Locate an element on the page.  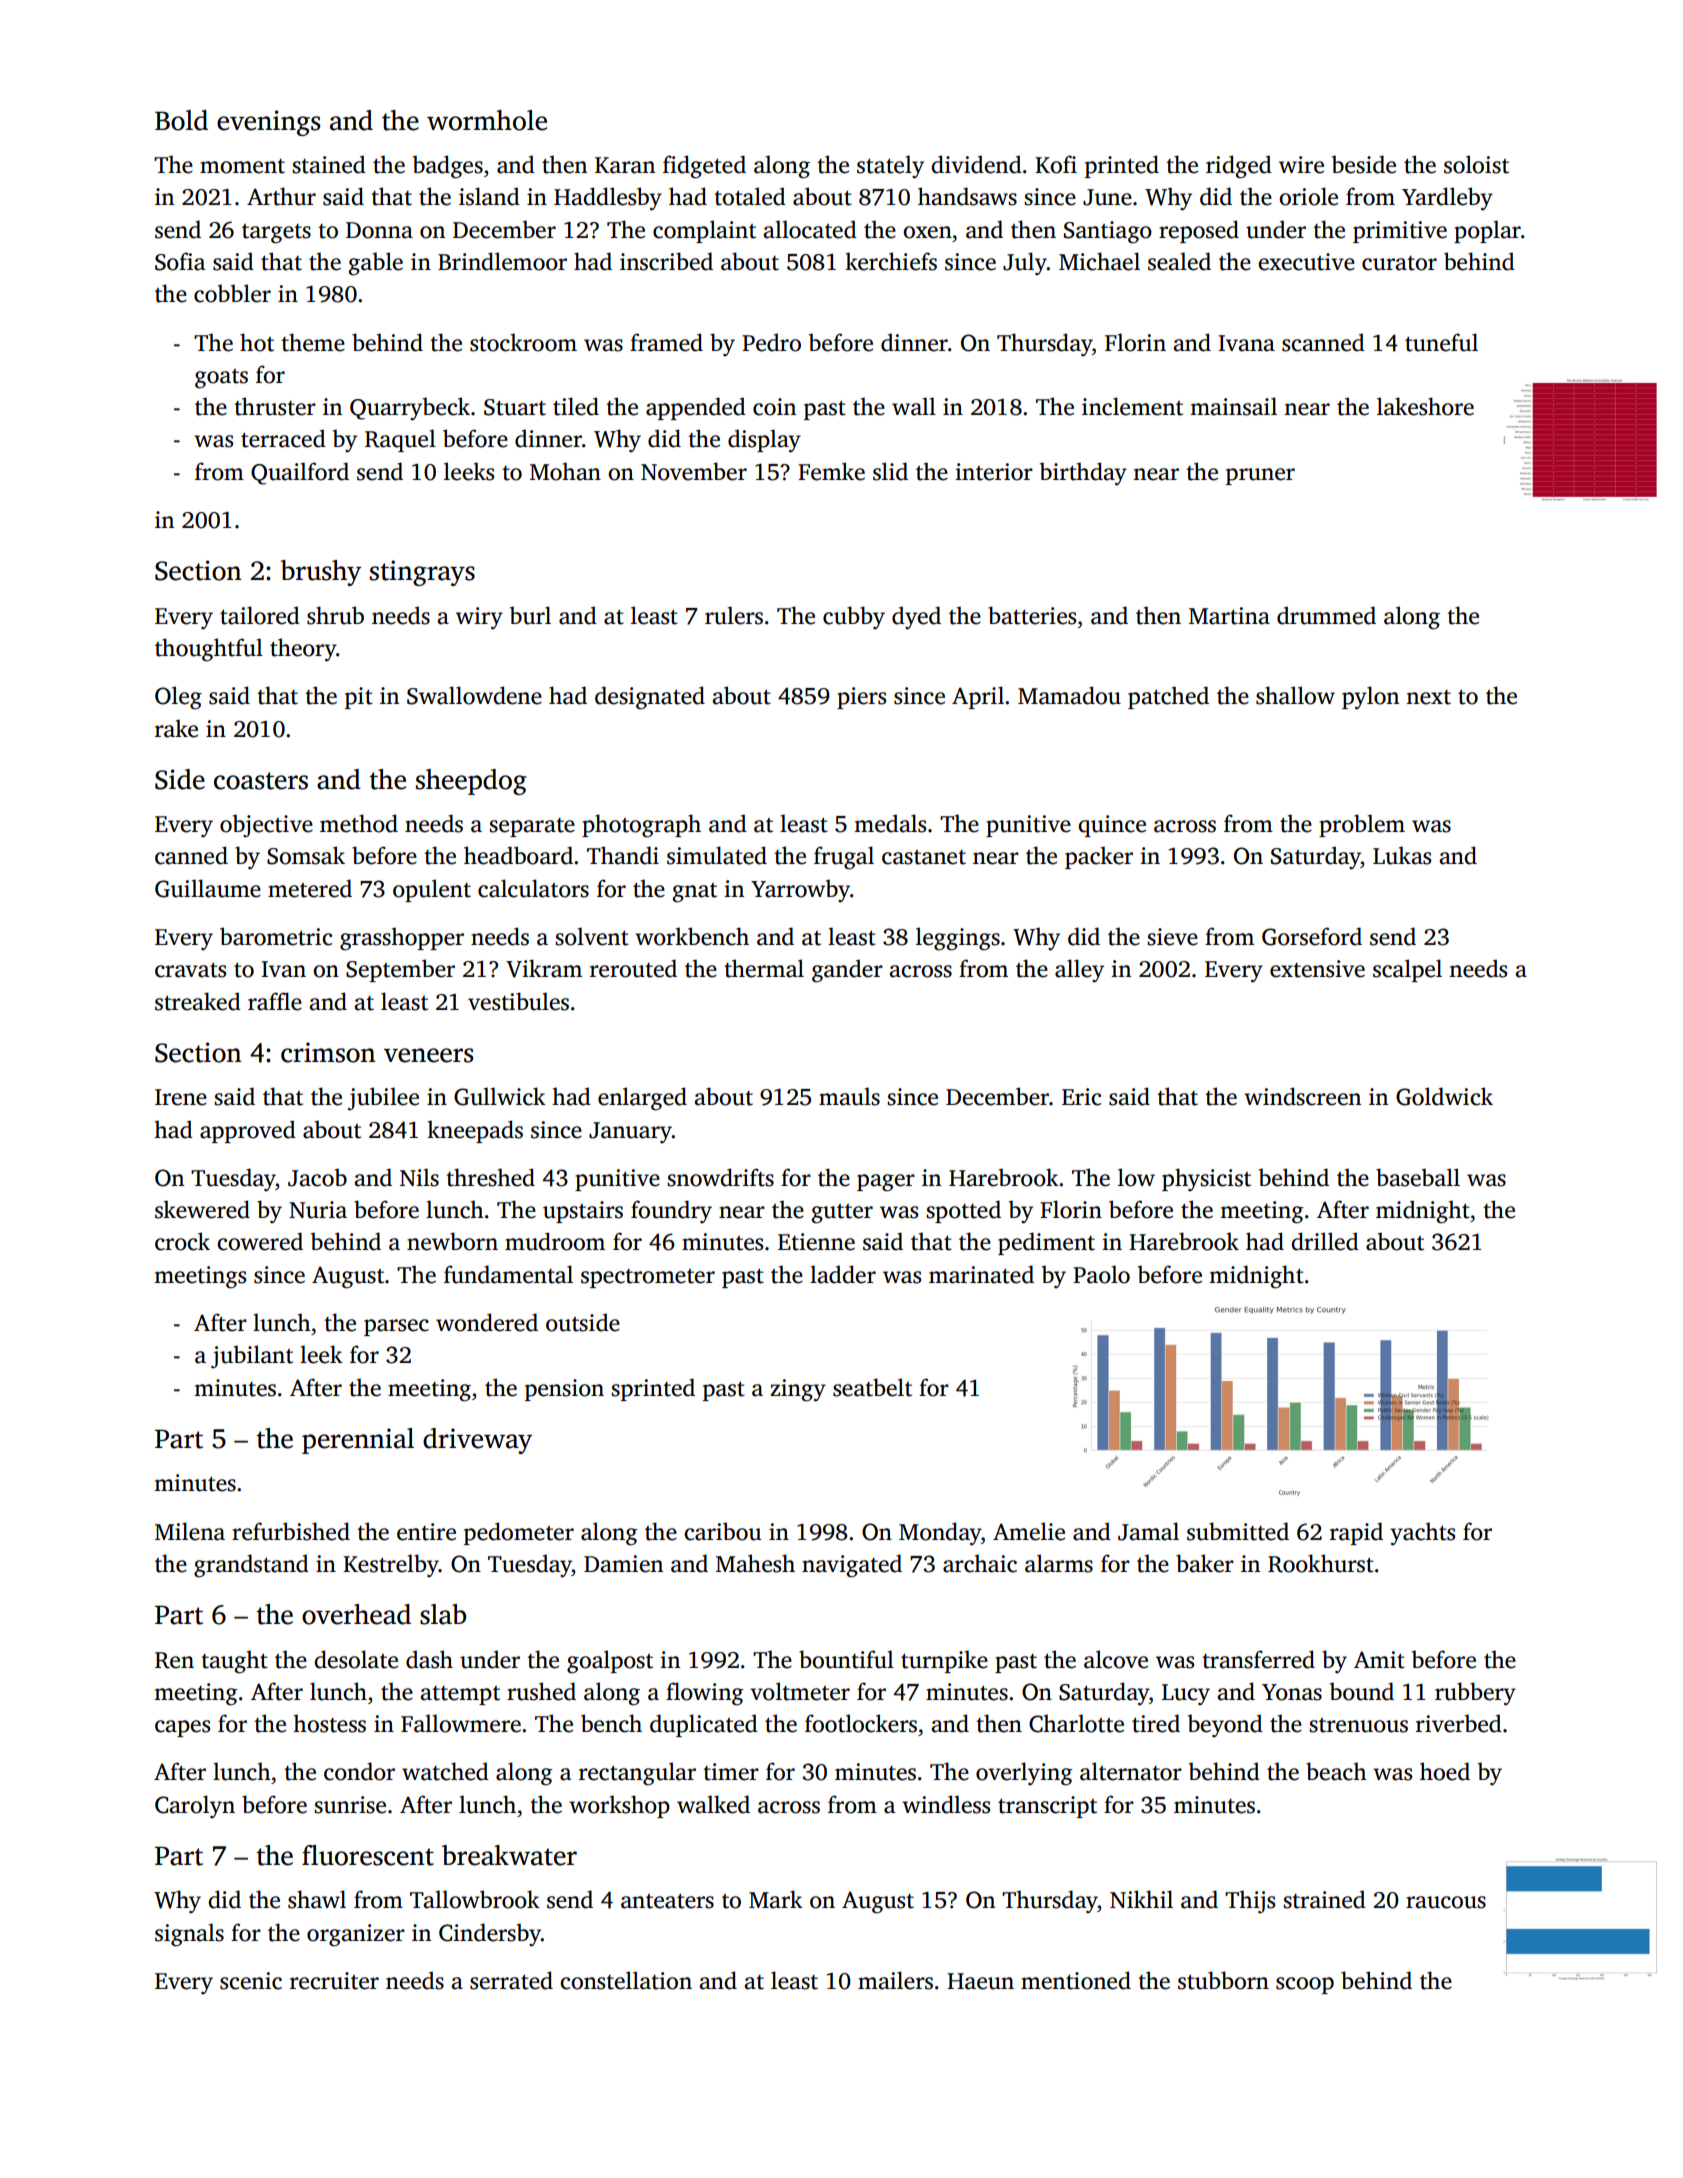
rapid is located at coordinates (1356, 1533).
